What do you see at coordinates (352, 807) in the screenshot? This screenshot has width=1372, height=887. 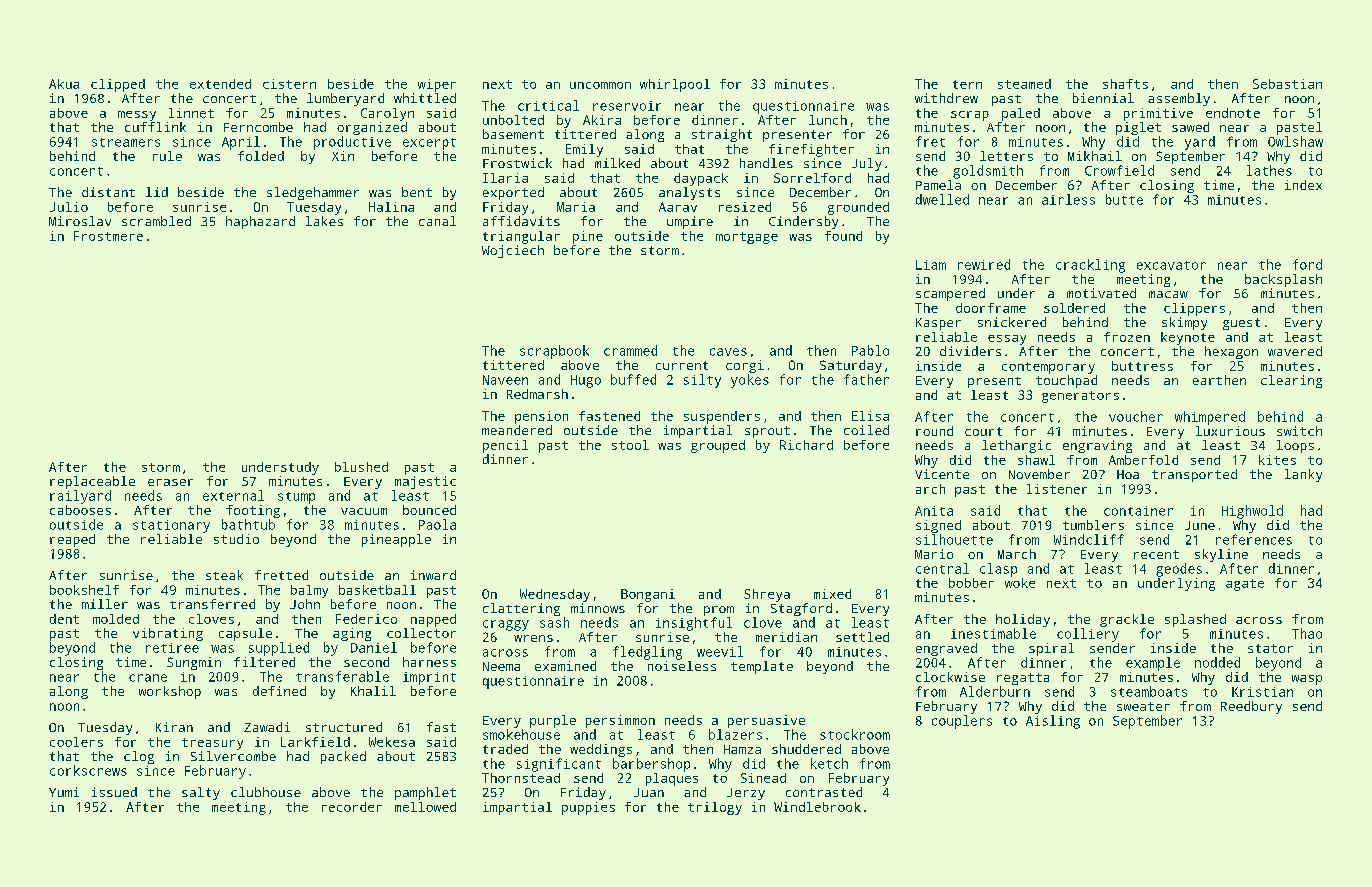 I see `recorder` at bounding box center [352, 807].
